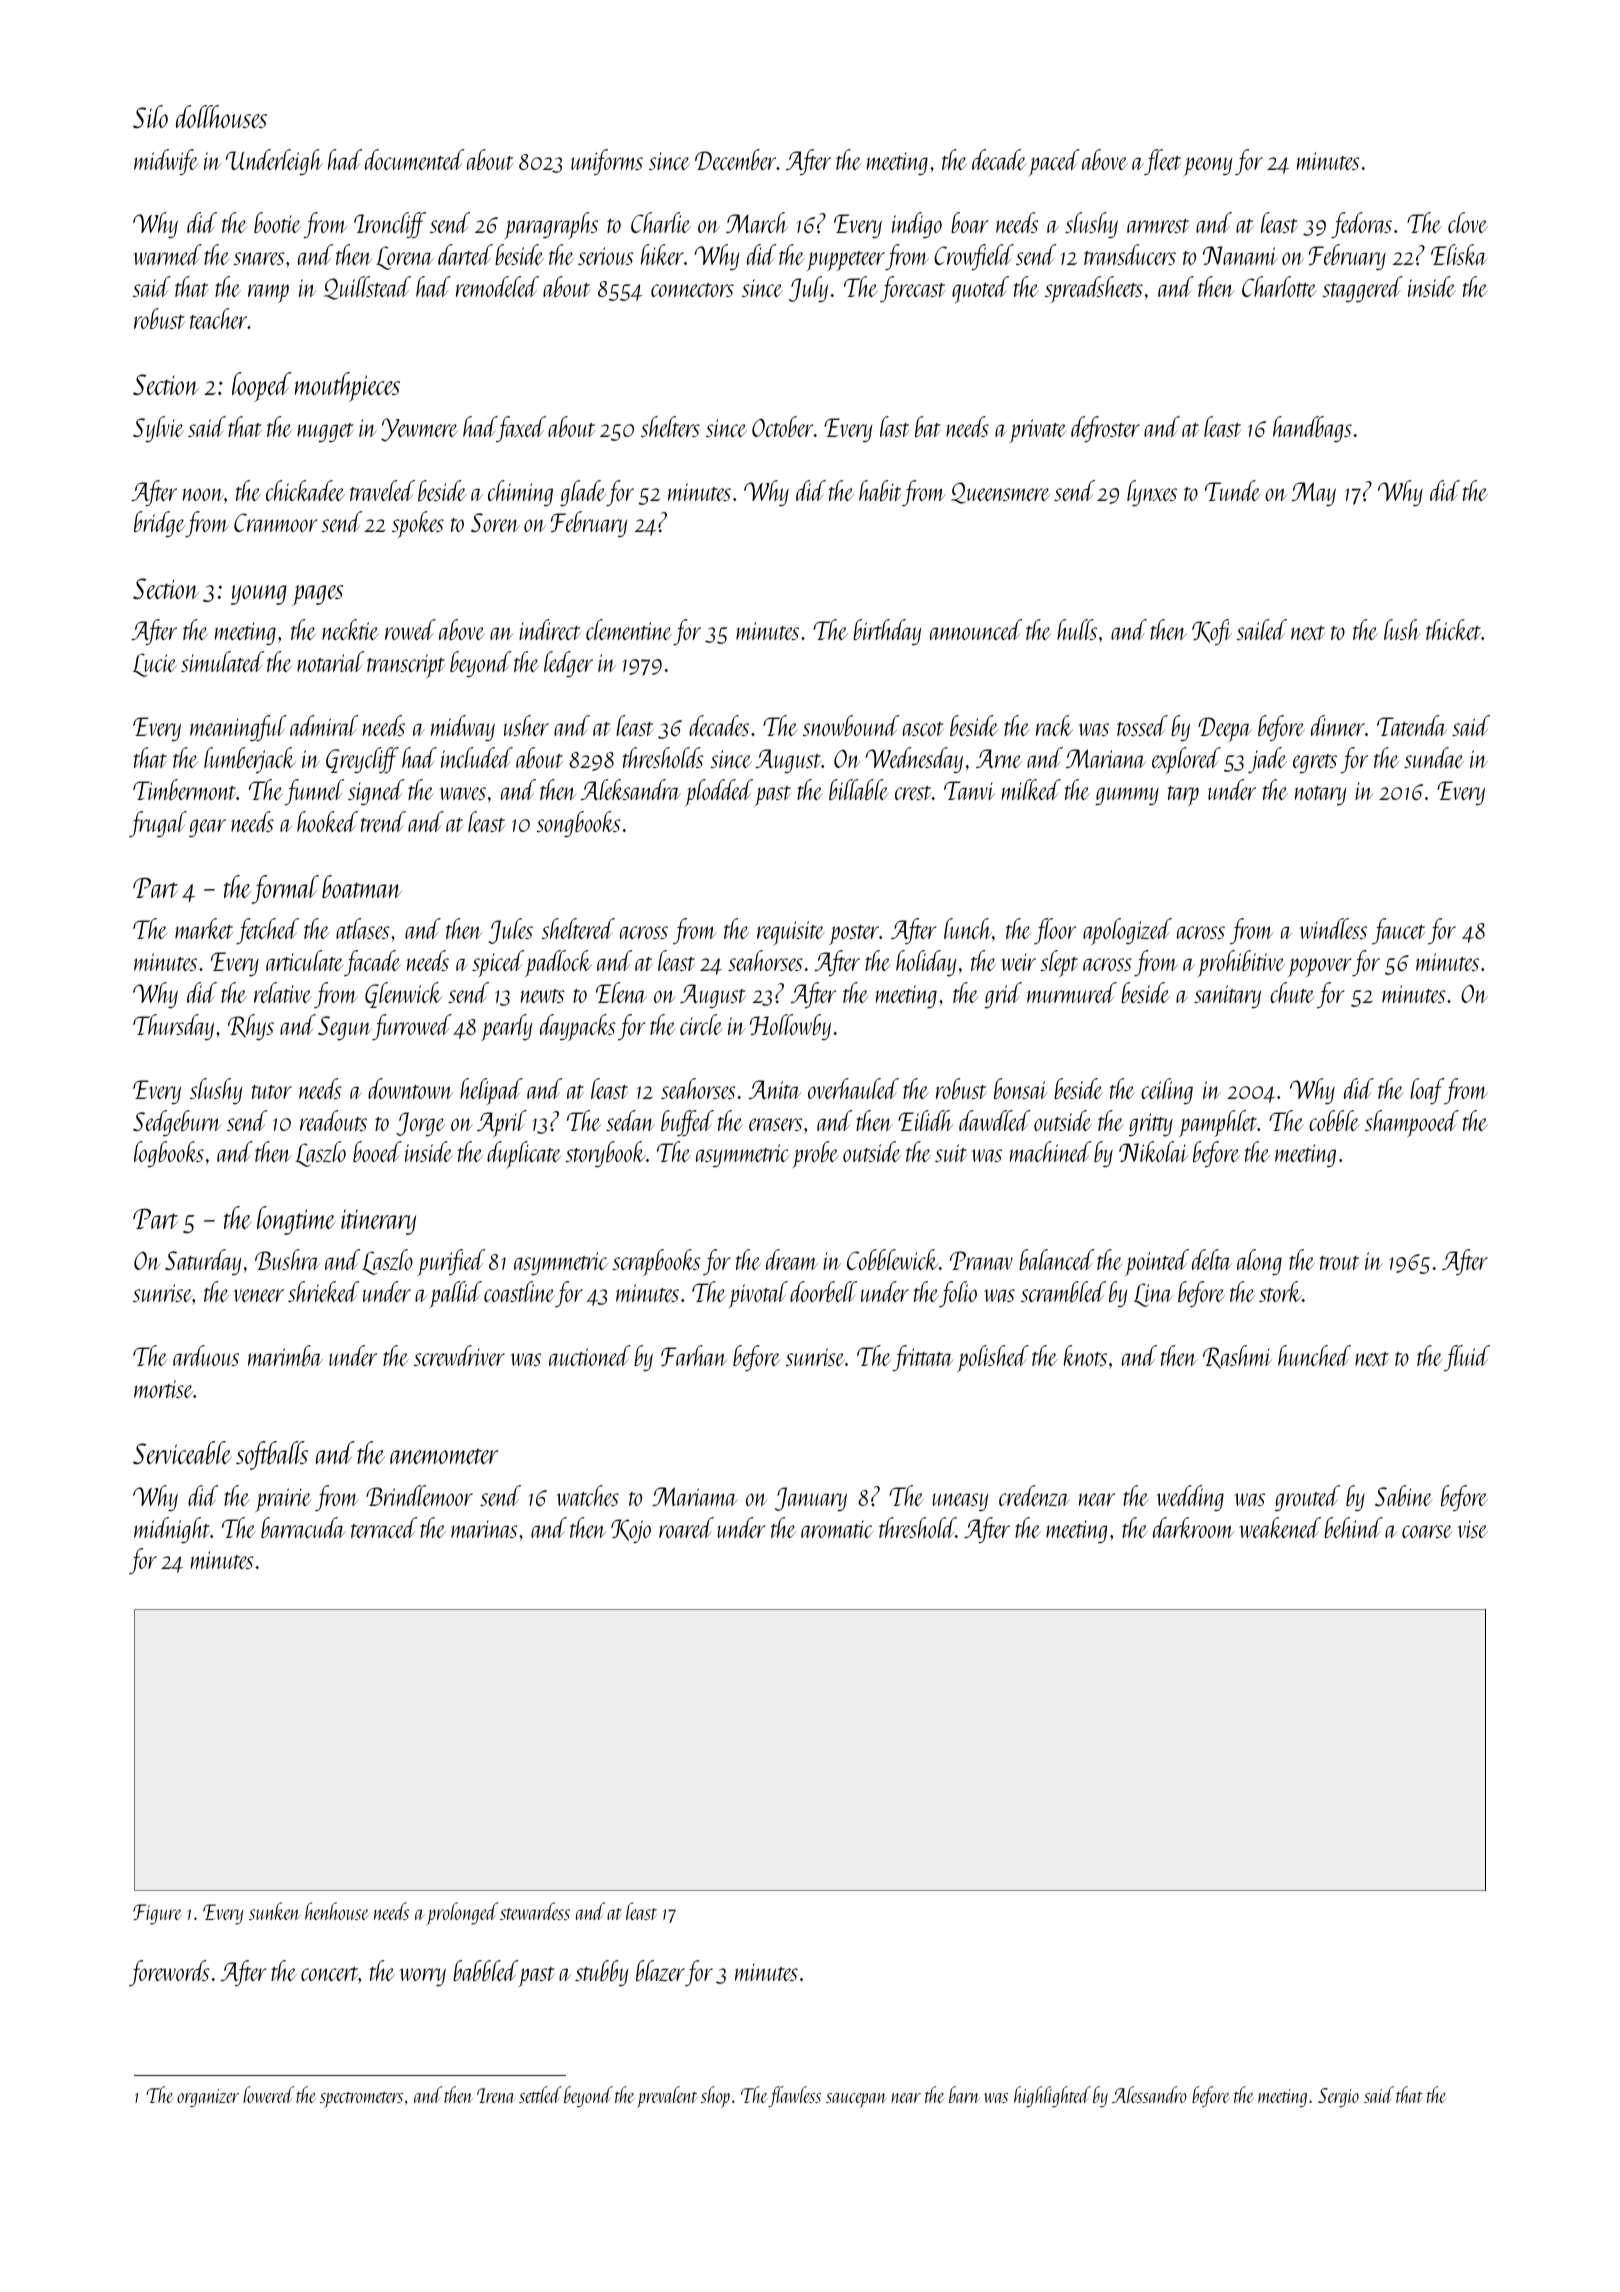 The width and height of the screenshot is (1620, 2292). Describe the element at coordinates (1208, 166) in the screenshot. I see `peony` at that location.
